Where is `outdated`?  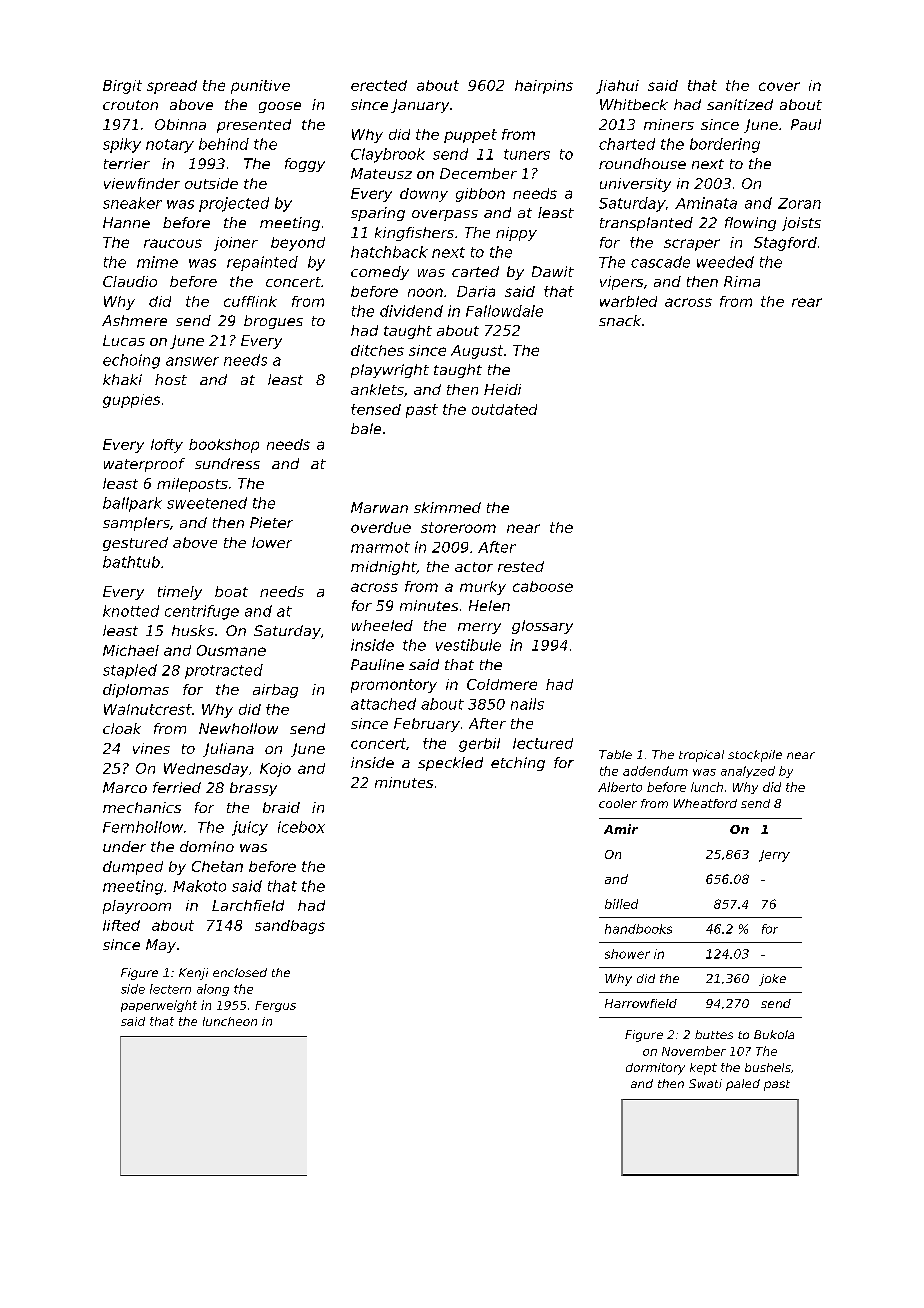 outdated is located at coordinates (504, 409).
